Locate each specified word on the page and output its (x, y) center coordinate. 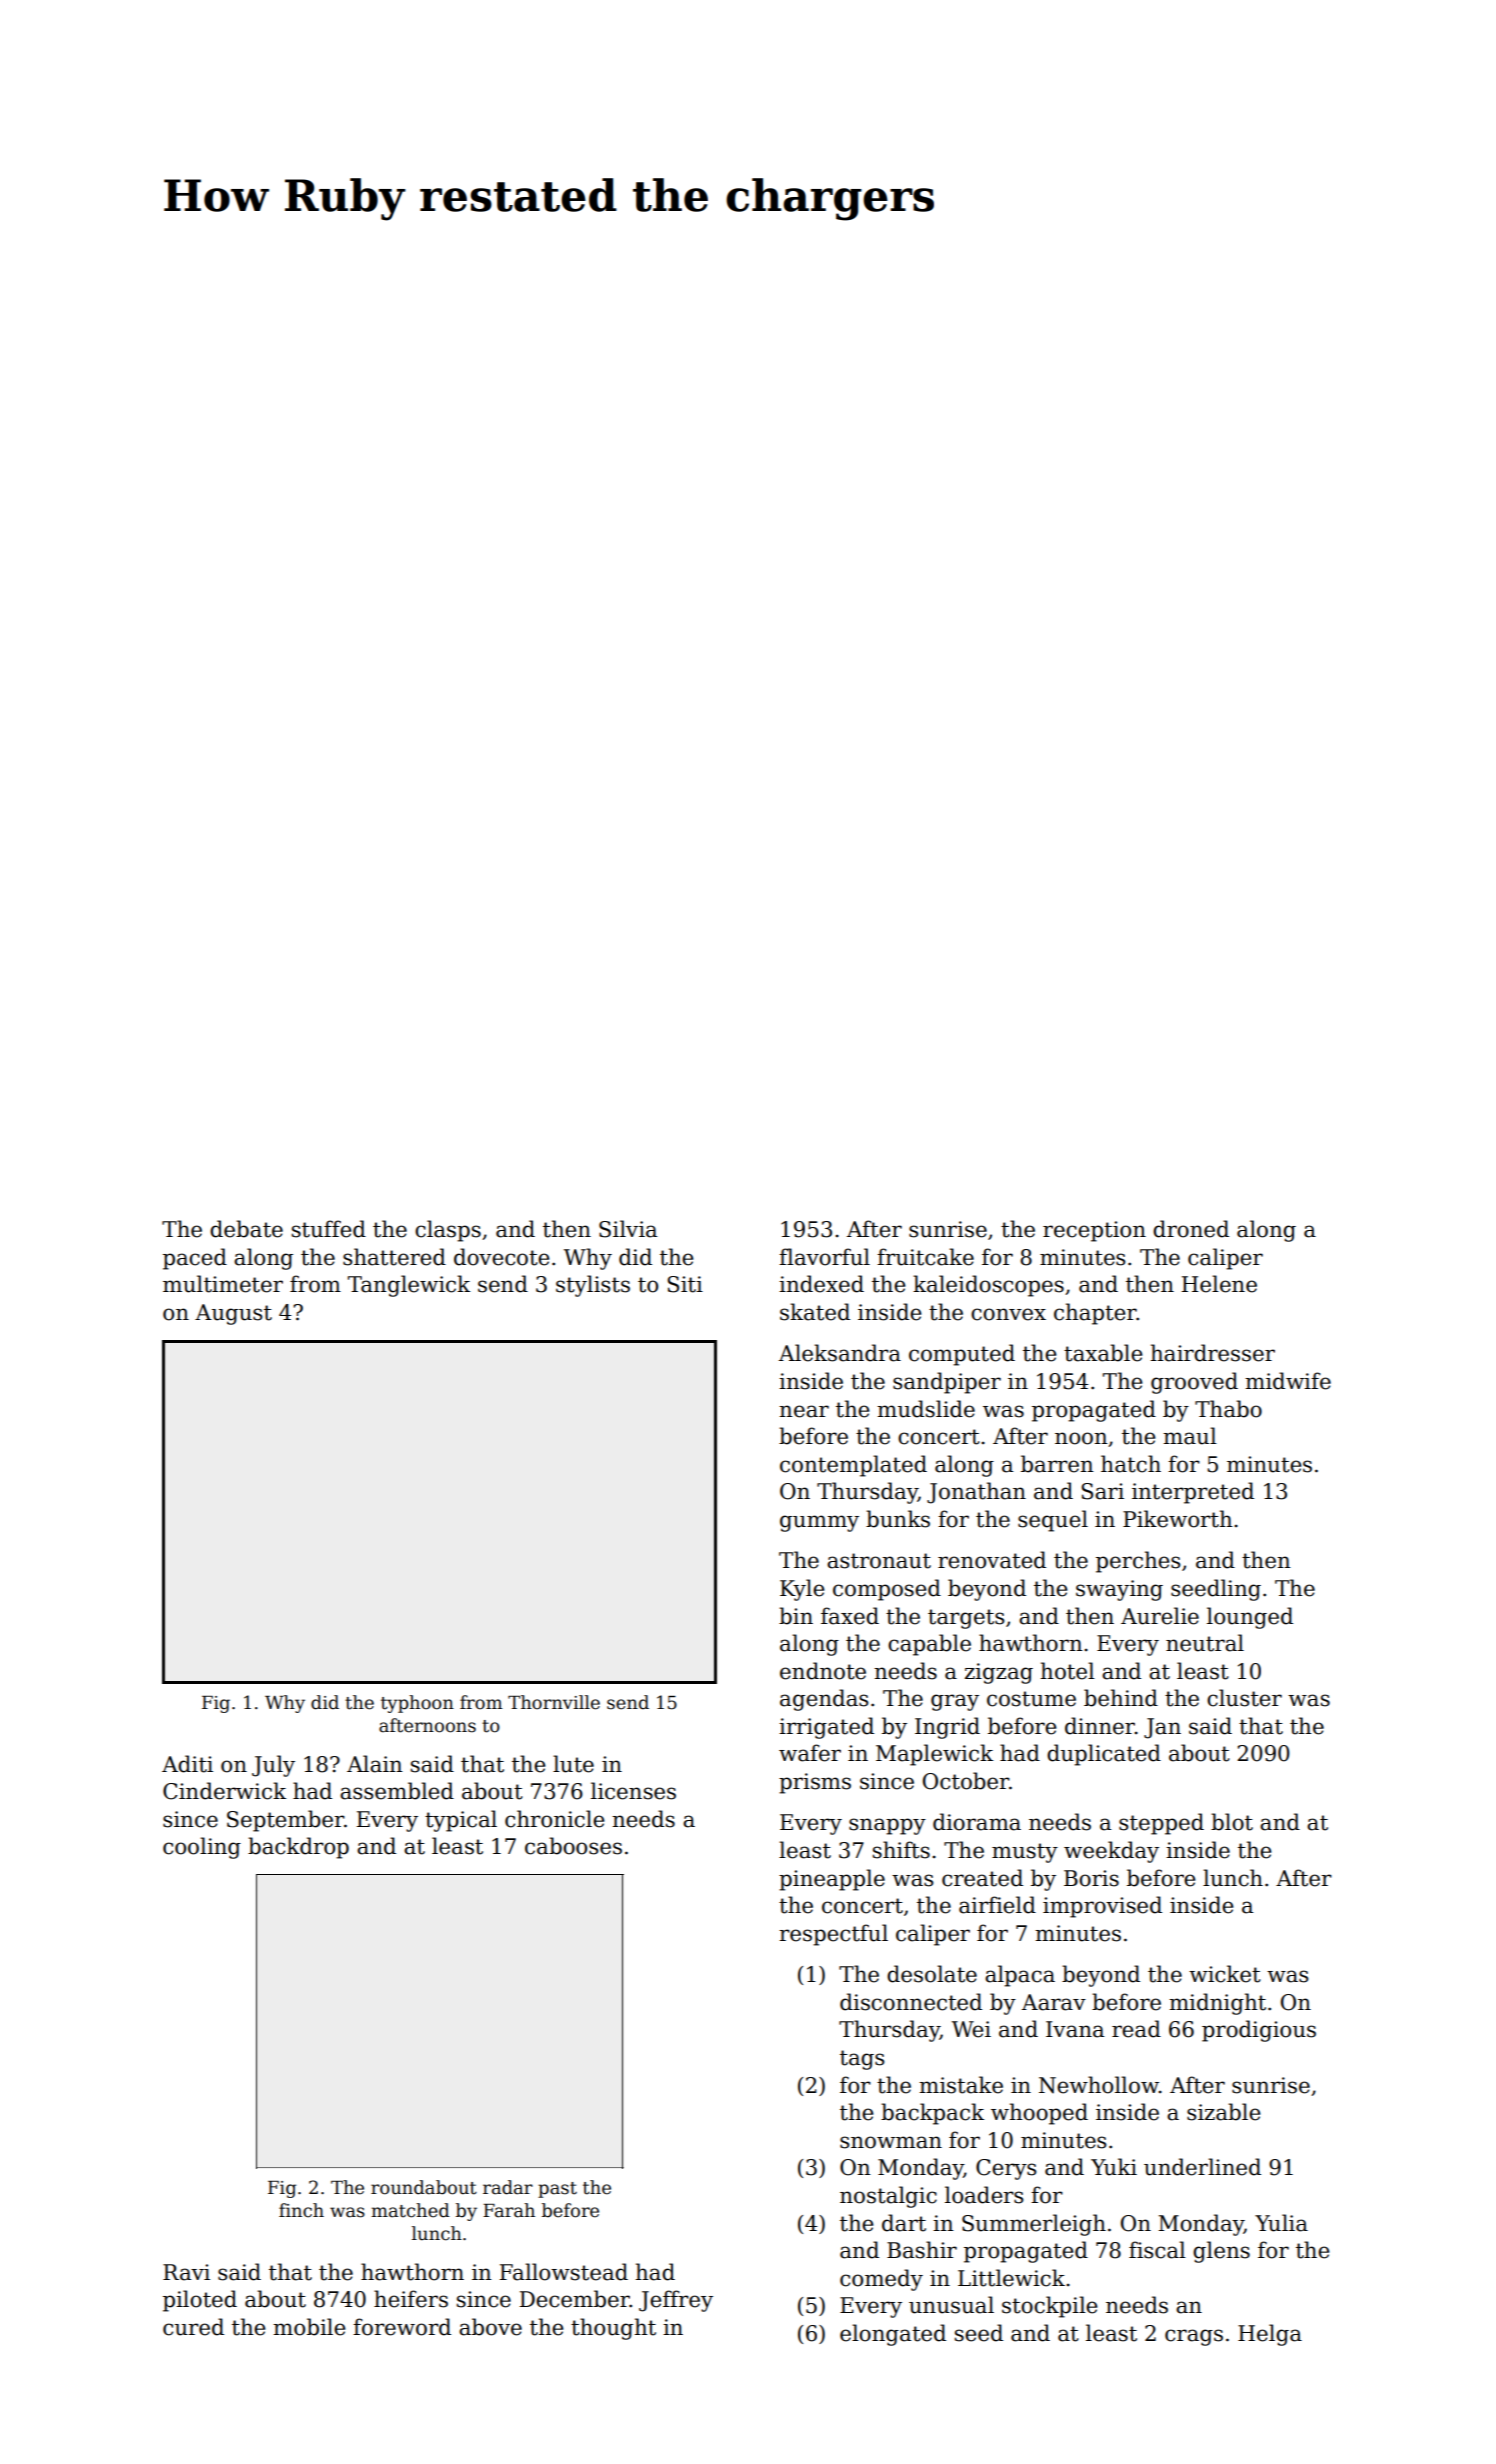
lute (573, 1764)
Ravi (186, 2272)
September (285, 1821)
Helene (1219, 1284)
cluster (1244, 1698)
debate (246, 1229)
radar (508, 2187)
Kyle (802, 1590)
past (557, 2190)
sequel (1053, 1521)
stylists (593, 1286)
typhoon (417, 1704)
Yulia (1281, 2223)
